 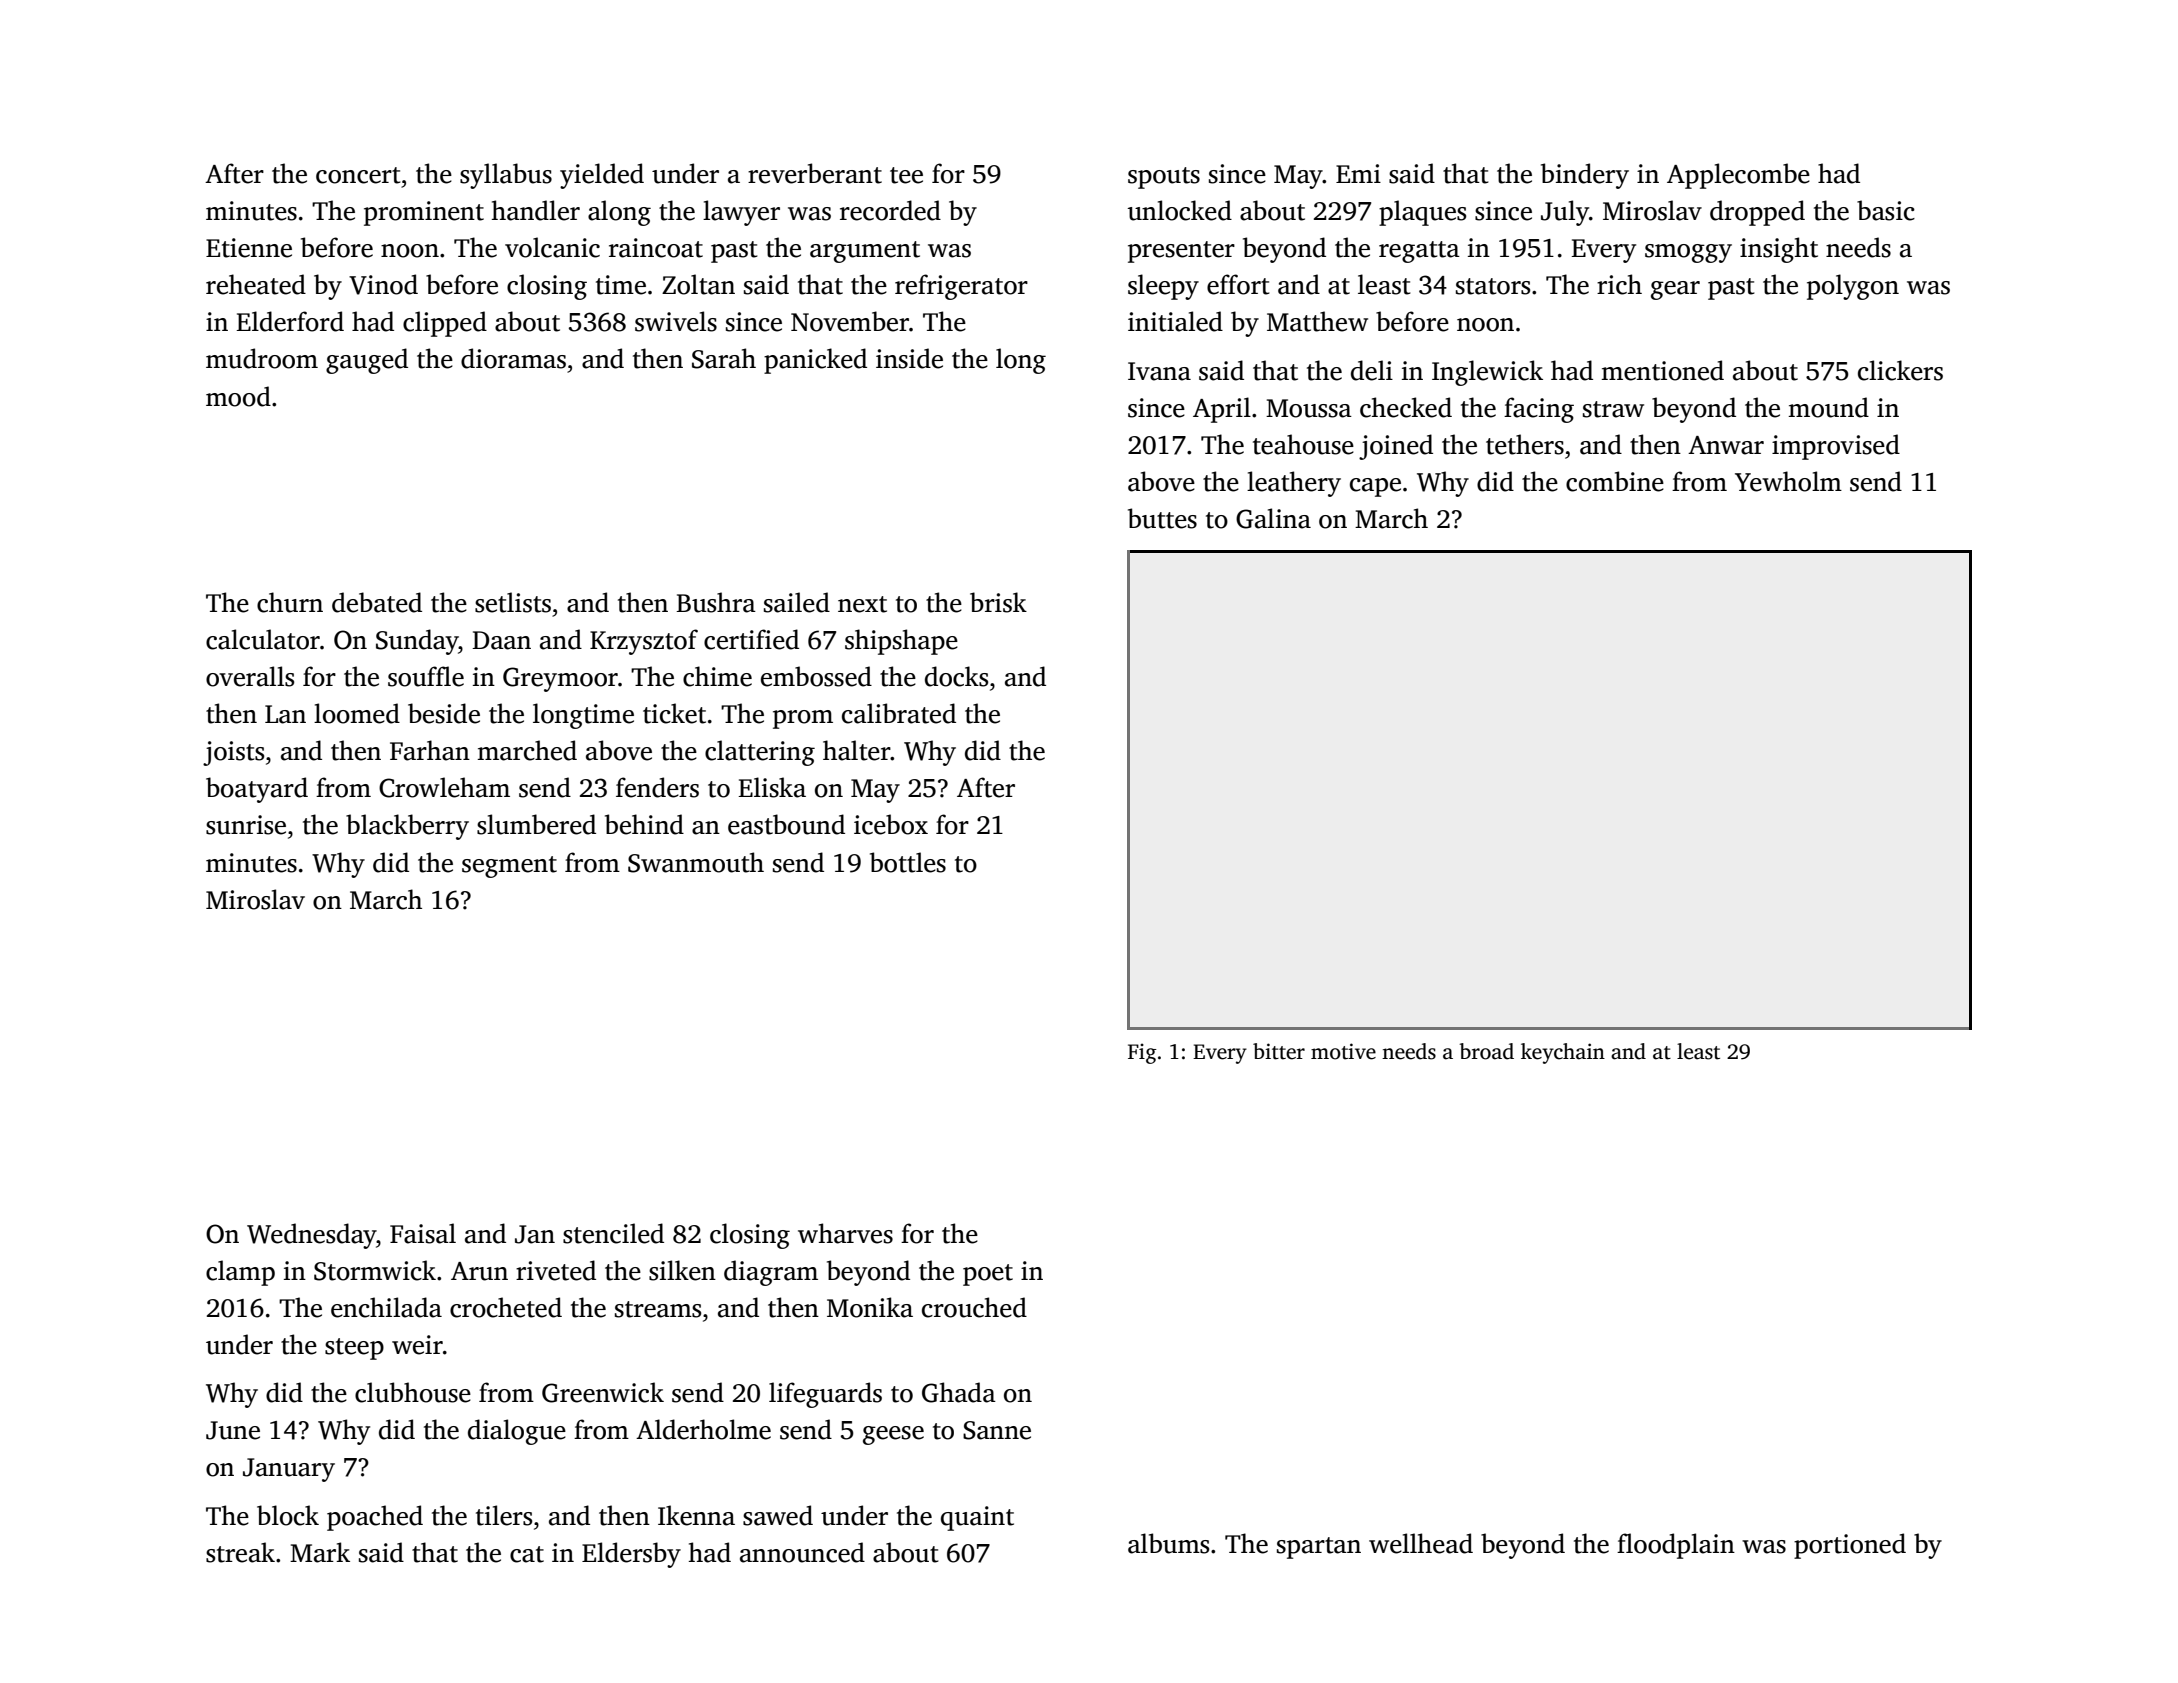 What do you see at coordinates (238, 396) in the document?
I see `mood` at bounding box center [238, 396].
